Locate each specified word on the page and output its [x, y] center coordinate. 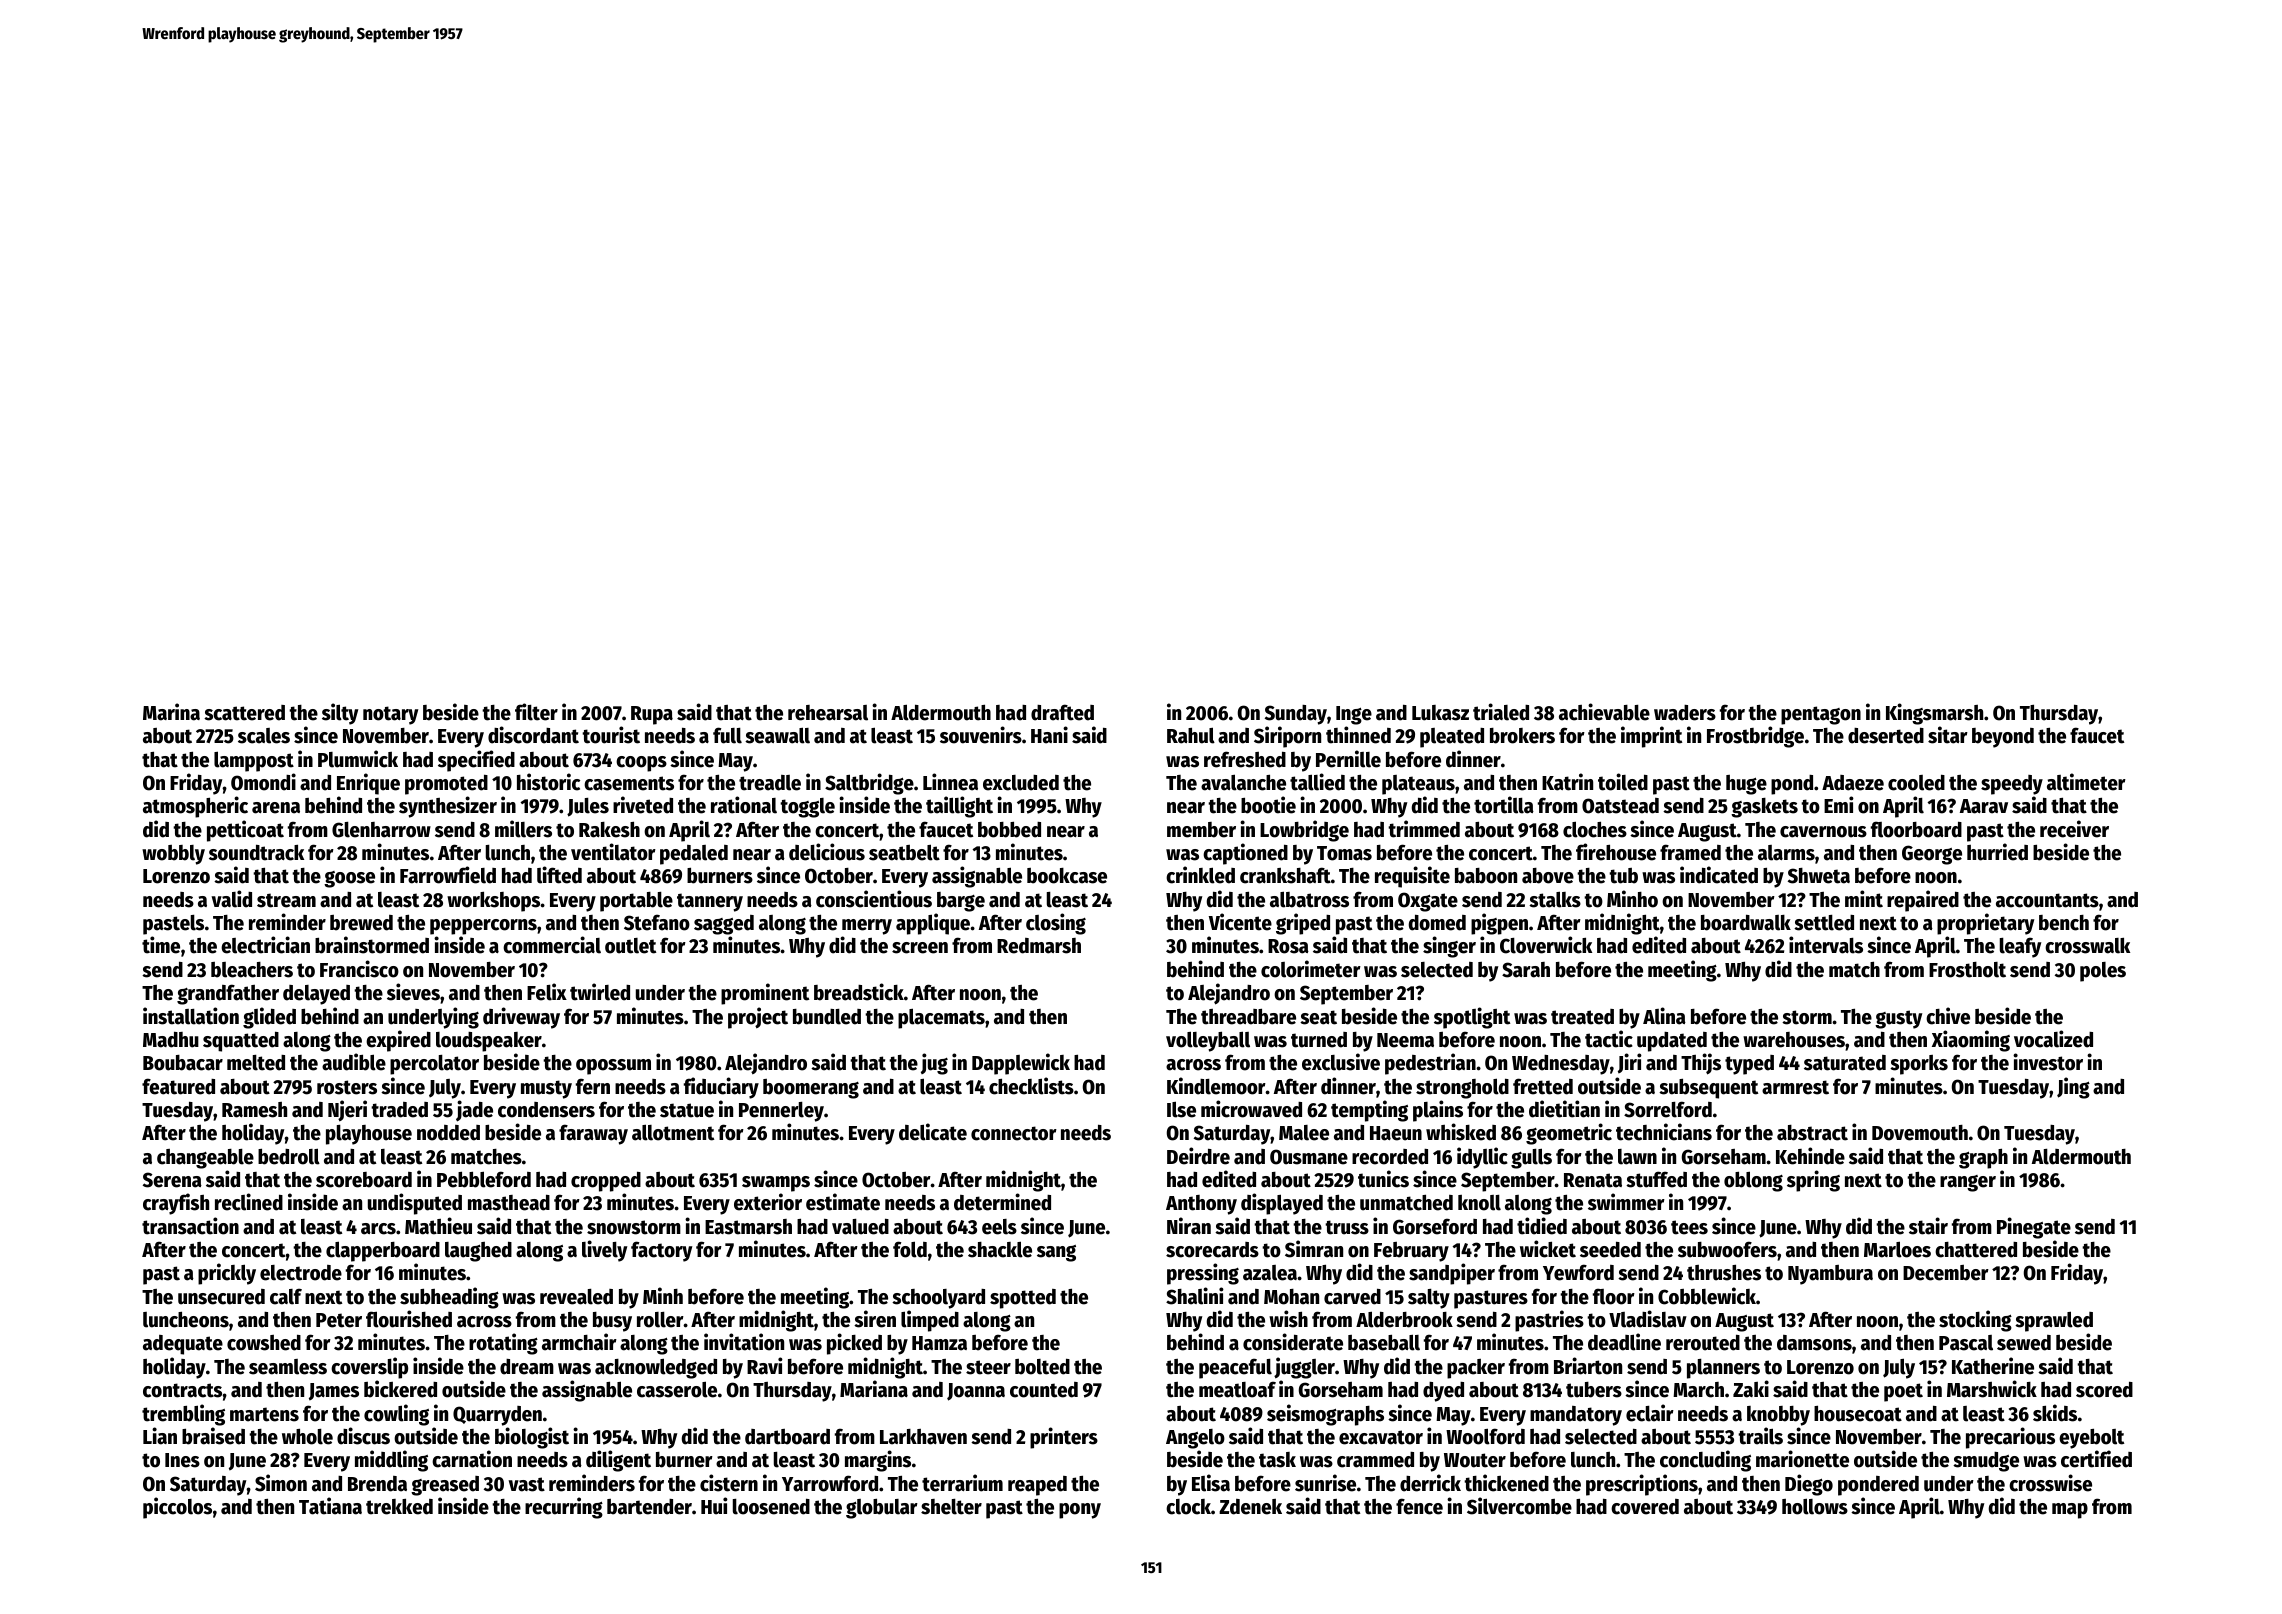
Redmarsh [1039, 946]
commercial [552, 945]
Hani [1049, 735]
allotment [673, 1132]
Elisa [1211, 1483]
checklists [1031, 1086]
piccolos [177, 1508]
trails [1760, 1436]
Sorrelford [1668, 1109]
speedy [2012, 785]
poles [2103, 972]
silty [340, 714]
